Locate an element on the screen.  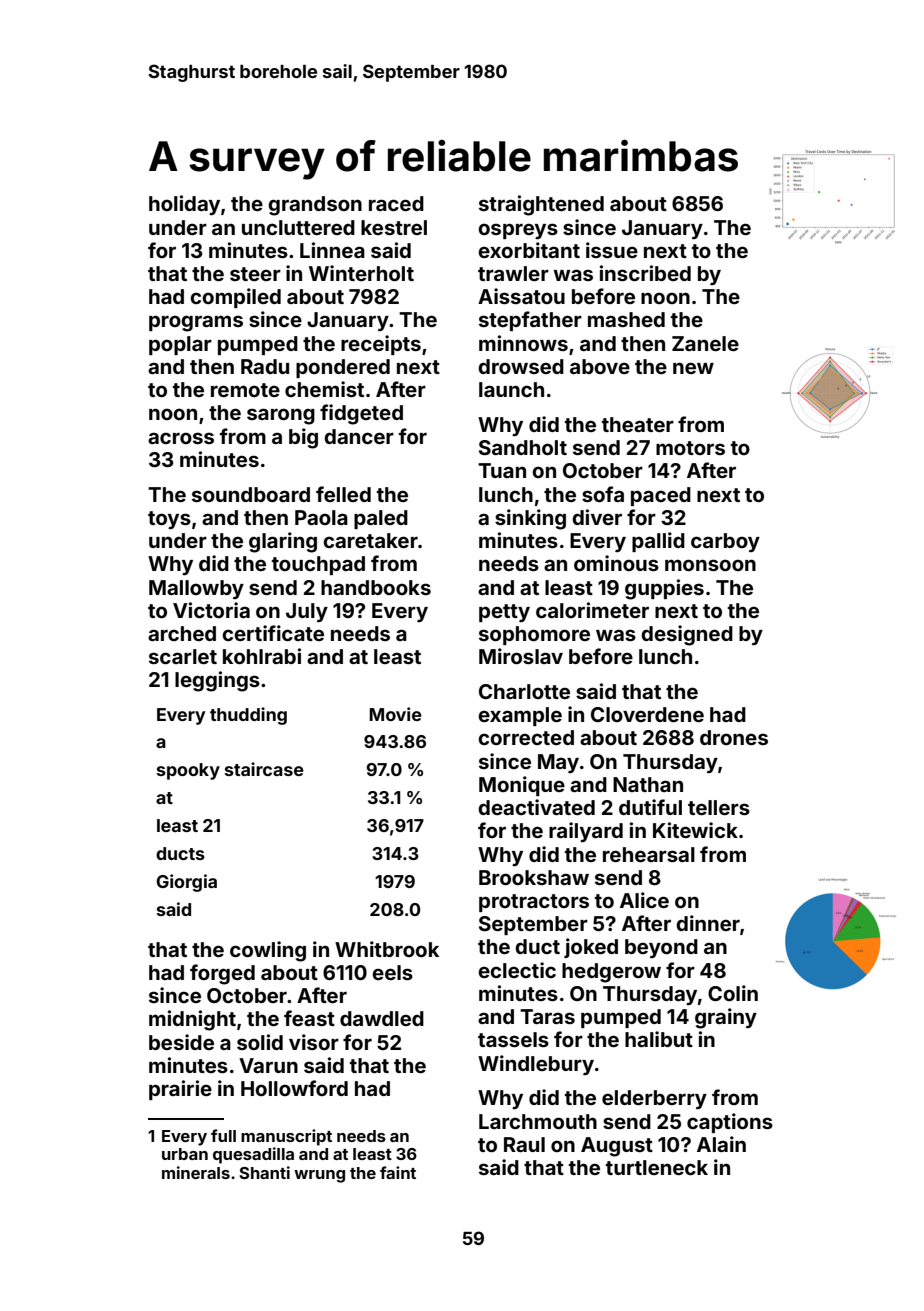
steer is located at coordinates (255, 274).
